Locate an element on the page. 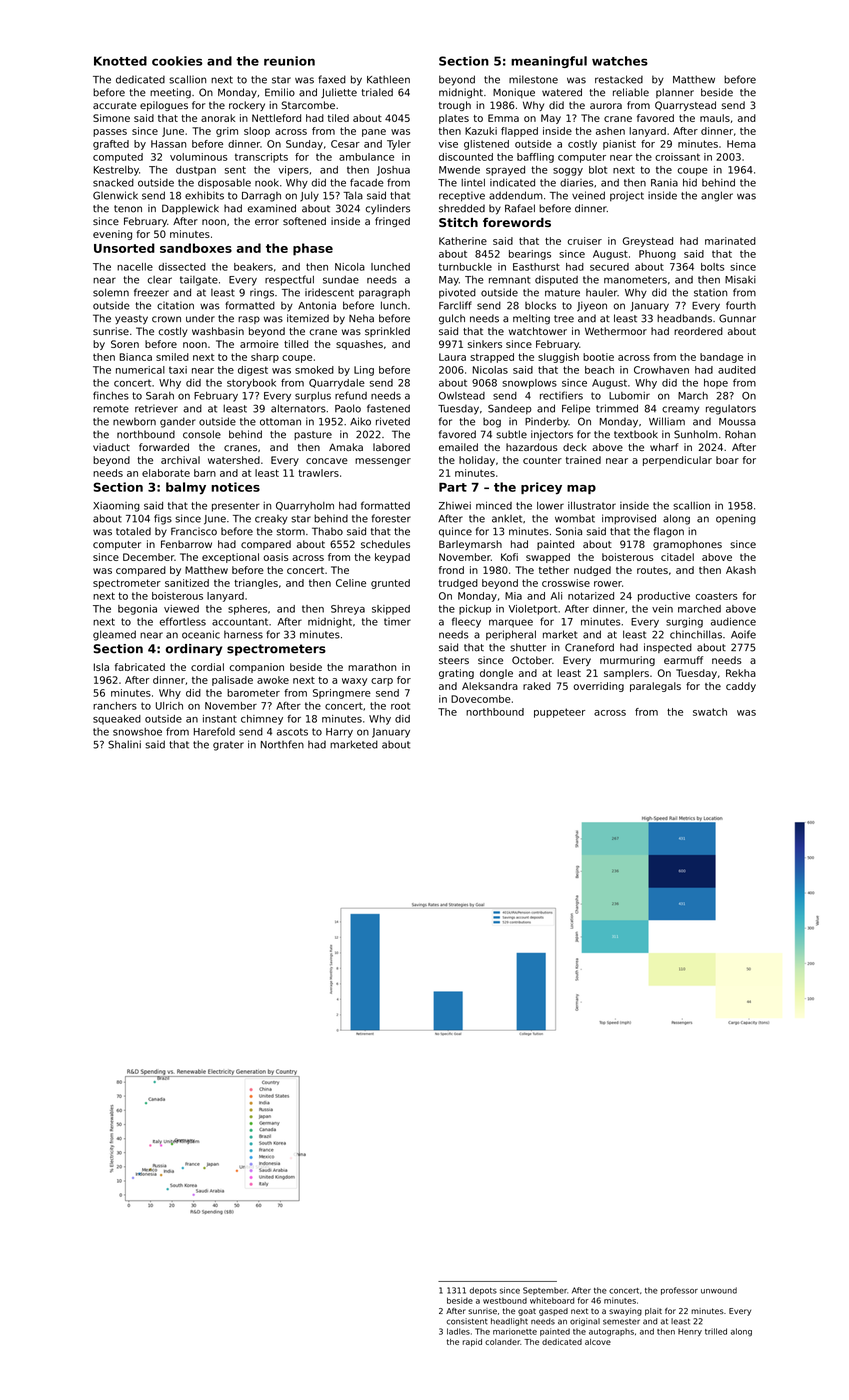 This page has width=849, height=1400. rapid is located at coordinates (472, 1343).
